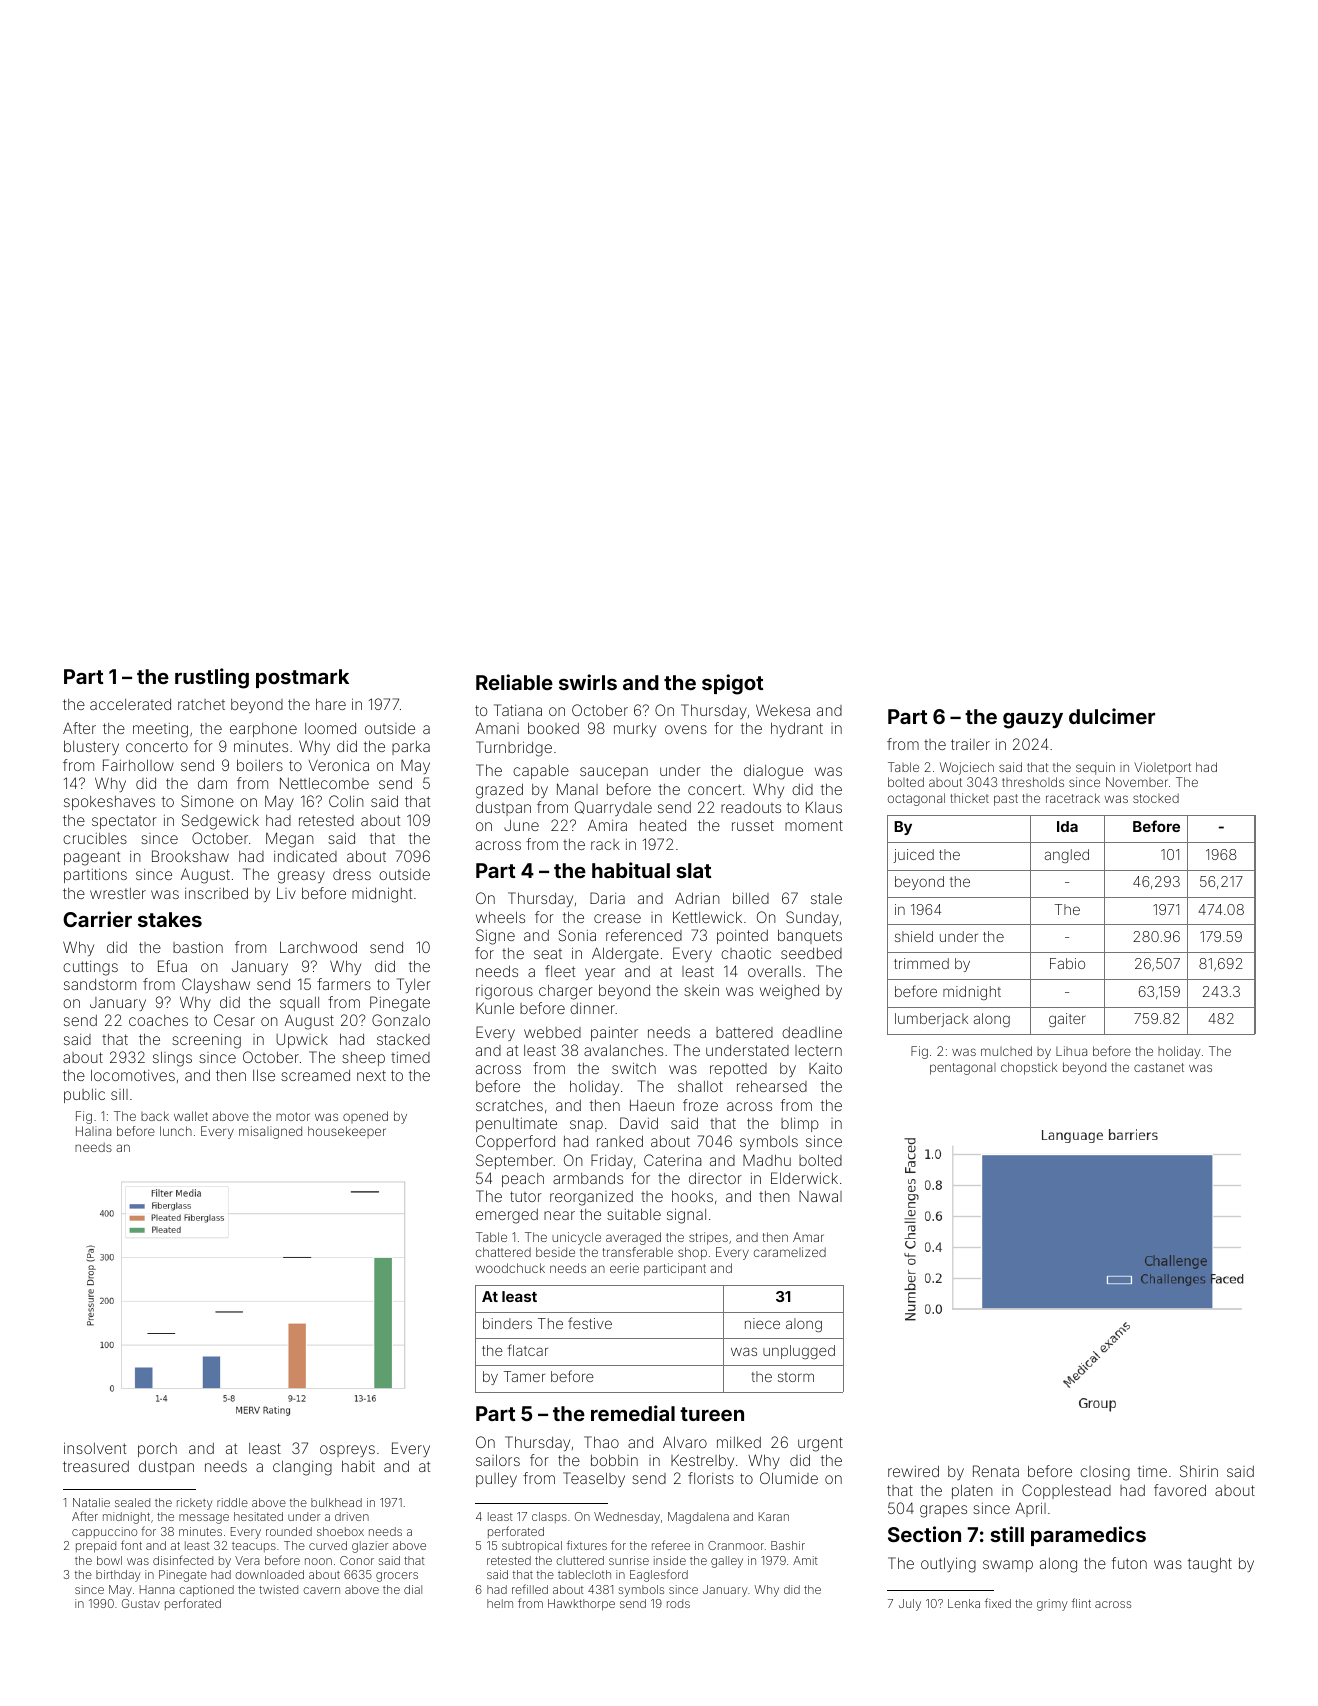 Image resolution: width=1318 pixels, height=1706 pixels. Describe the element at coordinates (1162, 768) in the screenshot. I see `Violetport` at that location.
